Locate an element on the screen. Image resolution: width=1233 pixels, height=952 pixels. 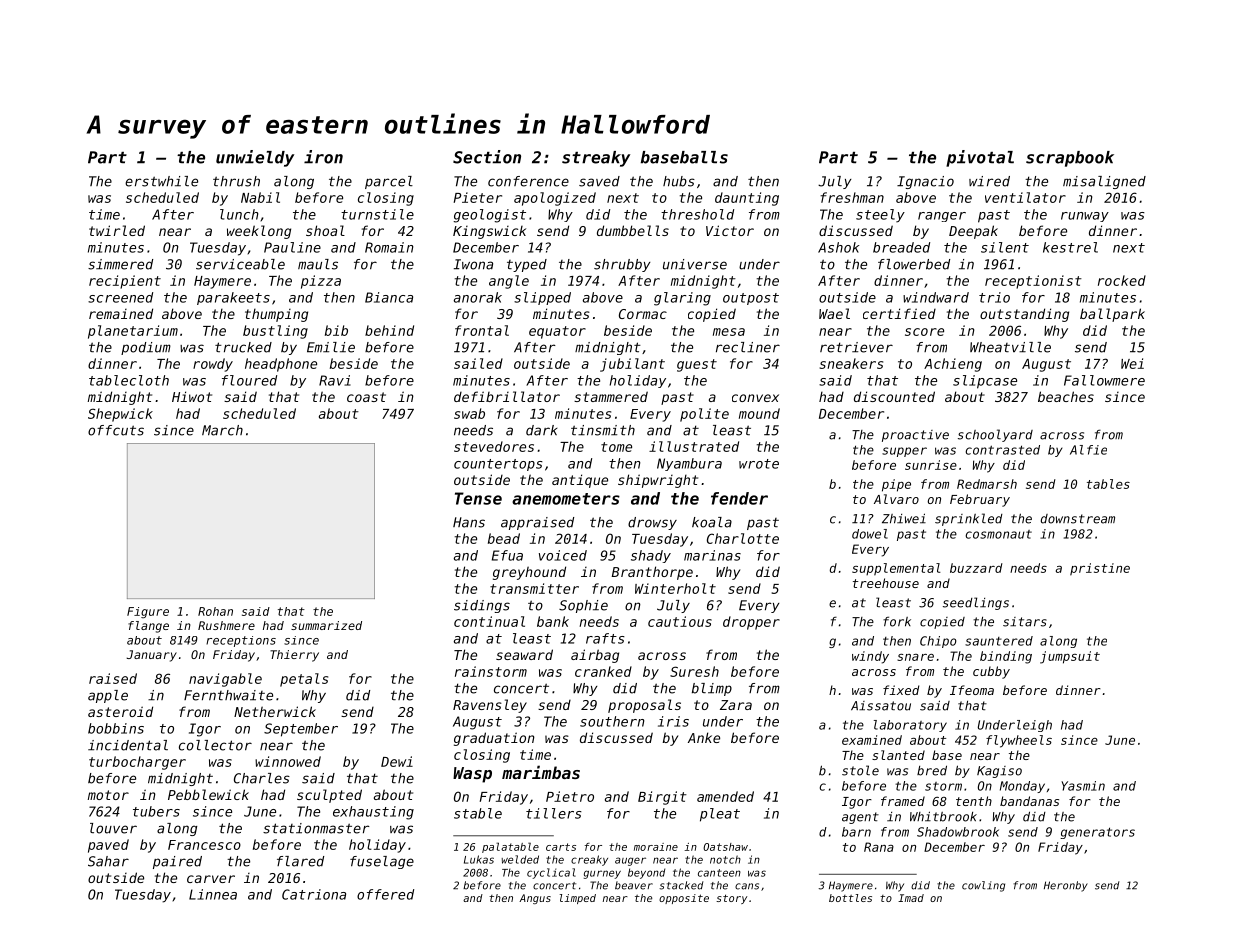
turnstile is located at coordinates (377, 214).
